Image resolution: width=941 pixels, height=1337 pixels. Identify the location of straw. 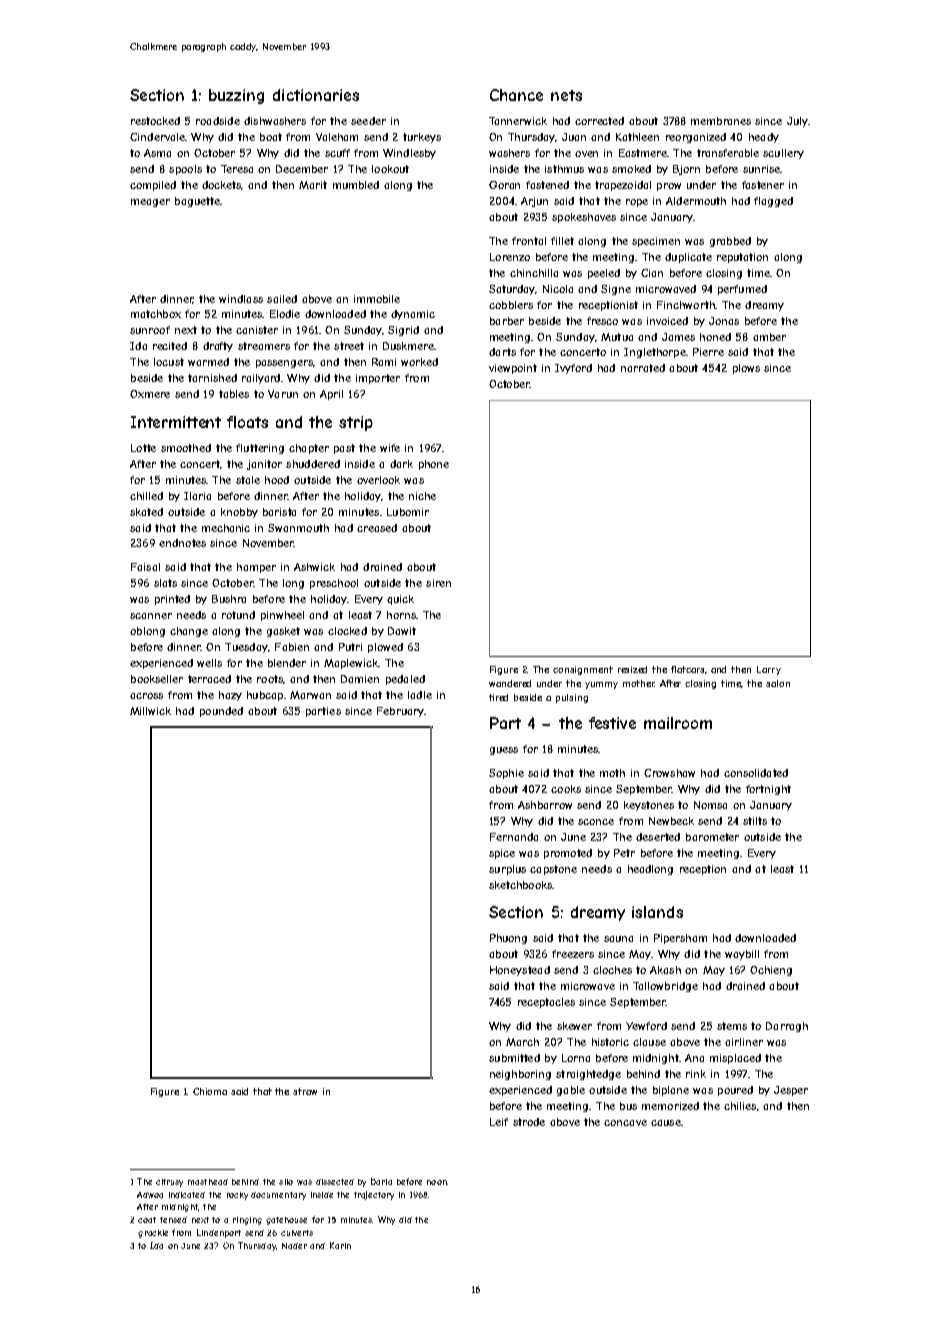
(305, 1091).
